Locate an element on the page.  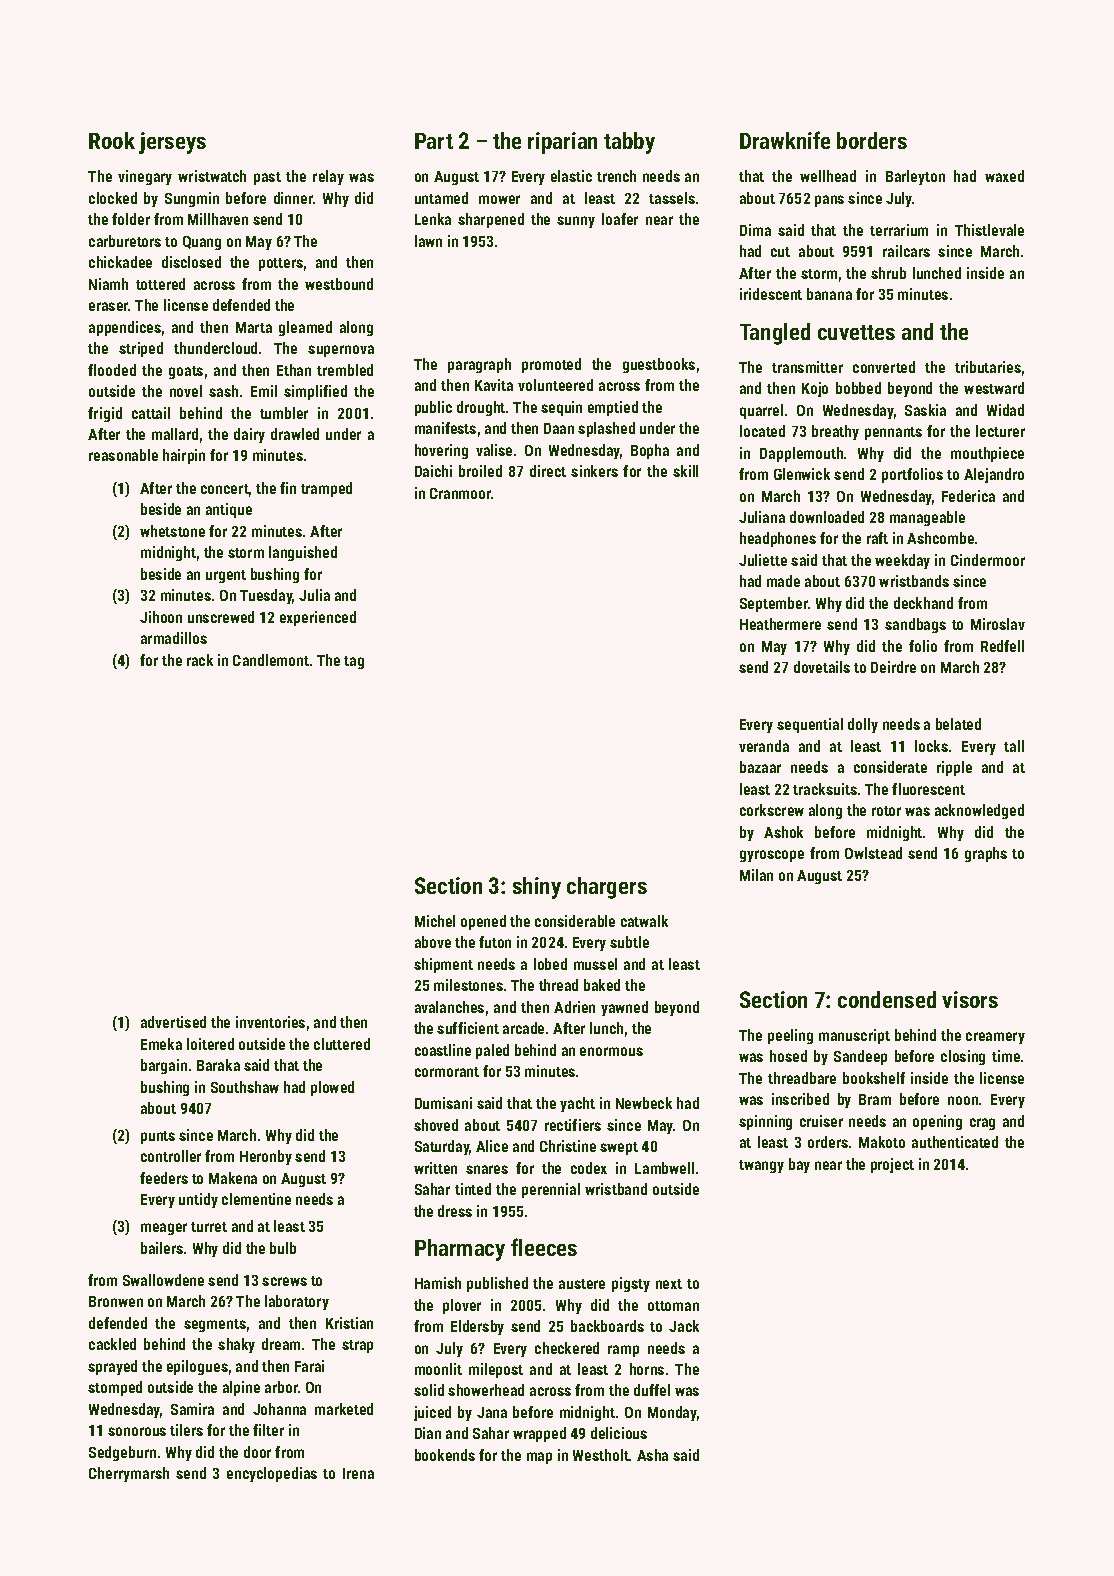
chargers is located at coordinates (607, 888).
